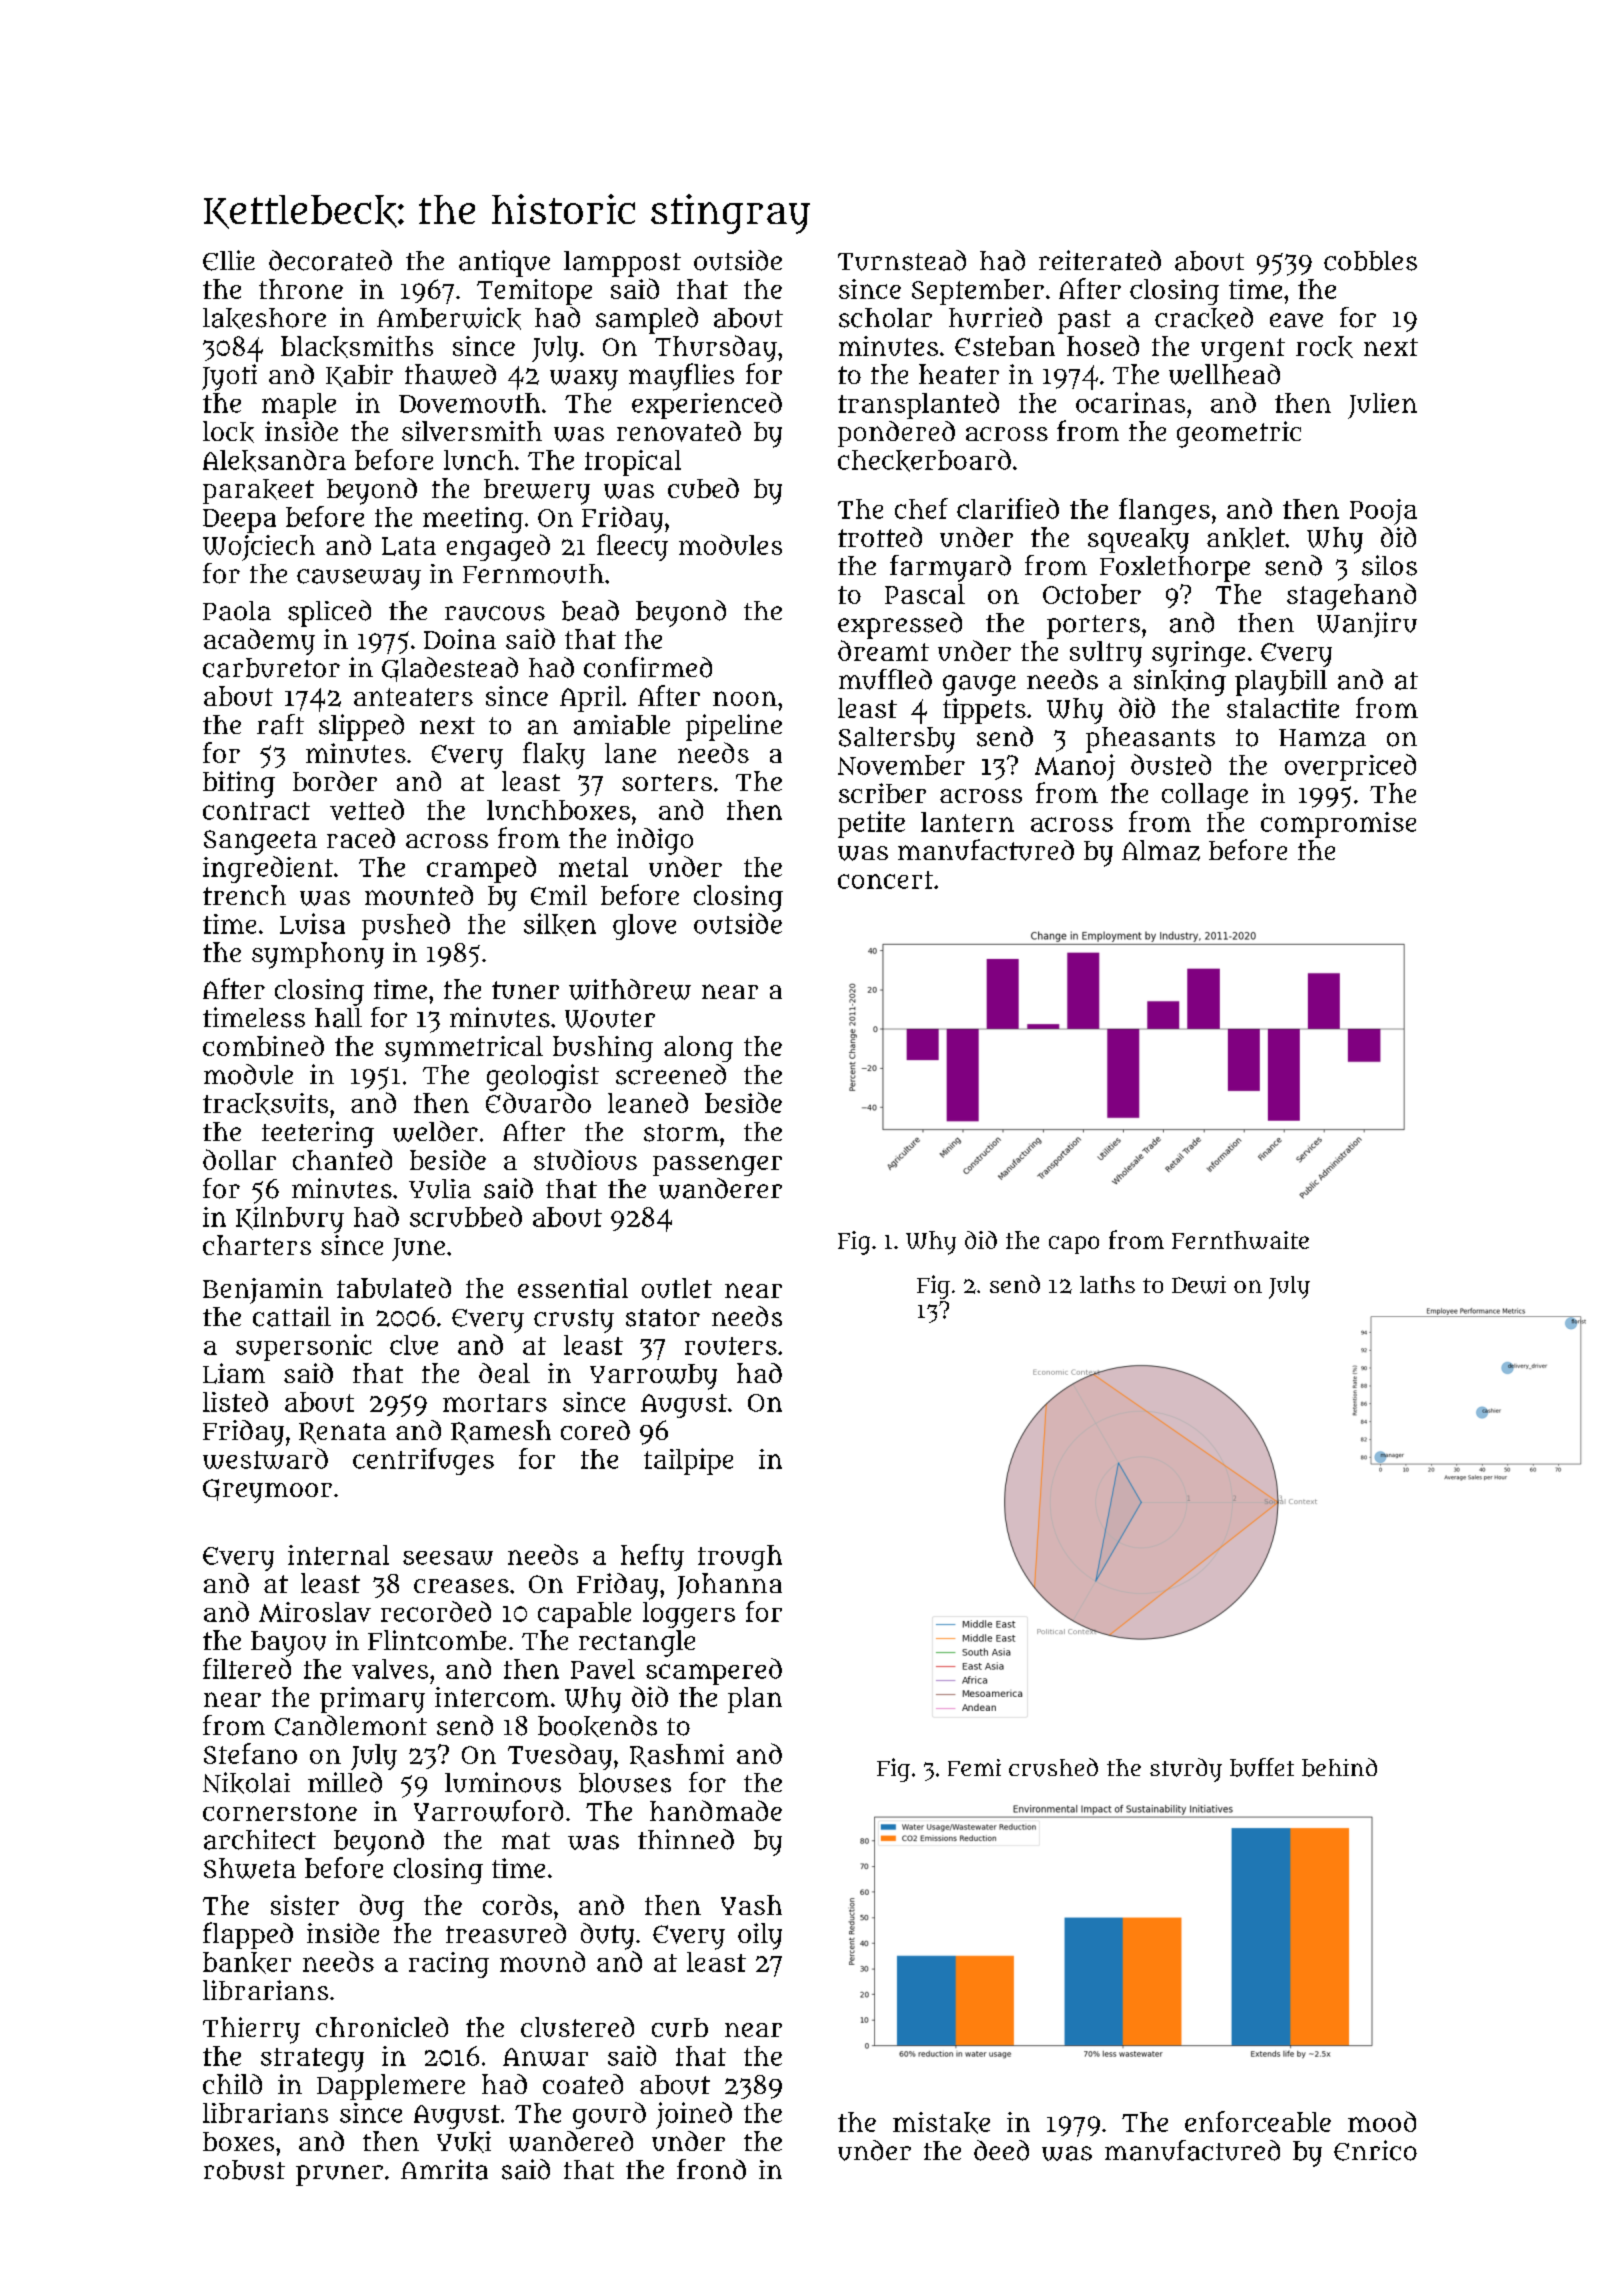  Describe the element at coordinates (622, 264) in the screenshot. I see `lamppost` at that location.
